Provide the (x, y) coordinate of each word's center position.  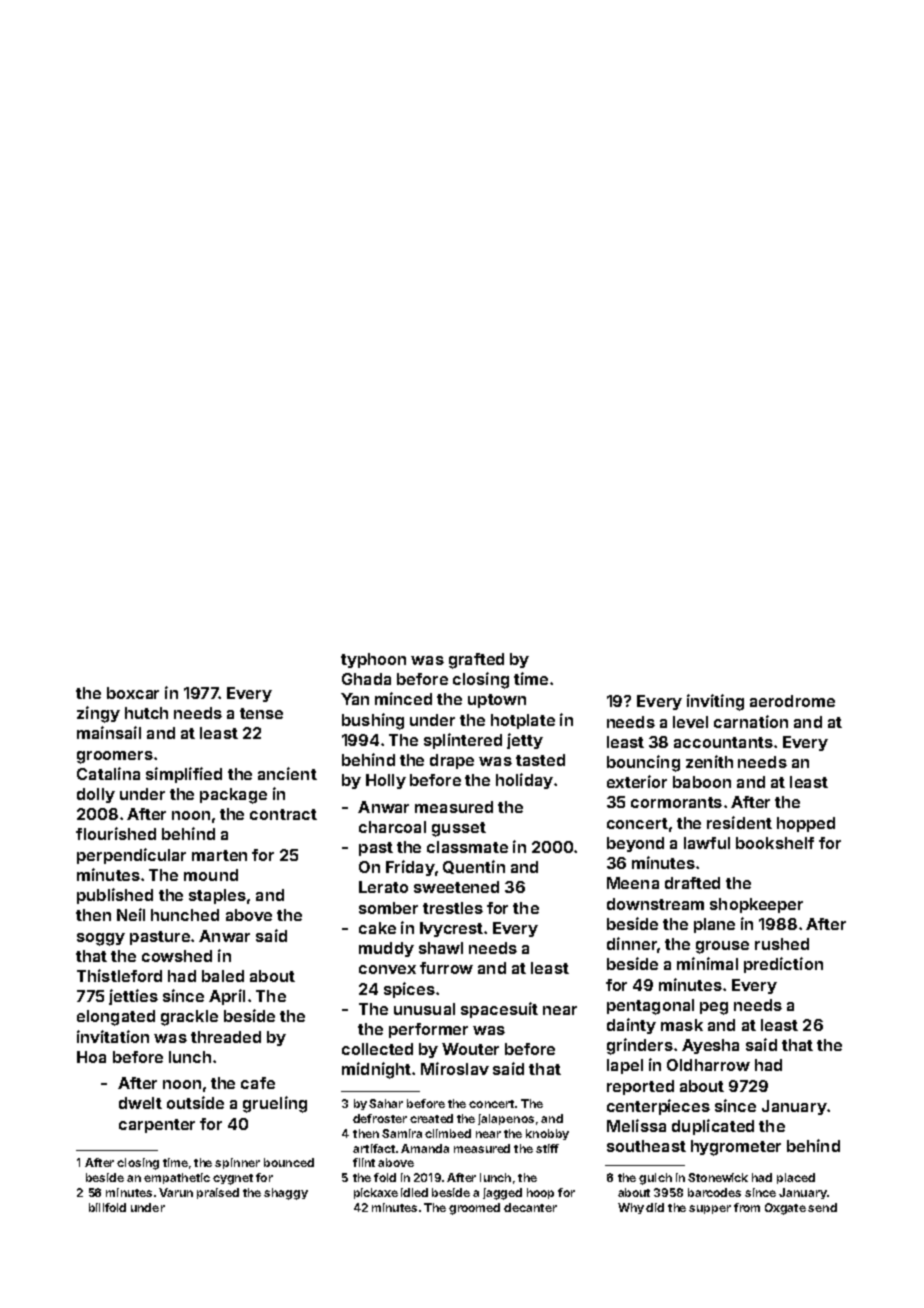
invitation (113, 1036)
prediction (783, 965)
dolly (96, 795)
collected (377, 1049)
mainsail (109, 732)
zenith (709, 761)
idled (414, 1192)
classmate (467, 847)
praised (218, 1193)
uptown (497, 701)
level (690, 722)
